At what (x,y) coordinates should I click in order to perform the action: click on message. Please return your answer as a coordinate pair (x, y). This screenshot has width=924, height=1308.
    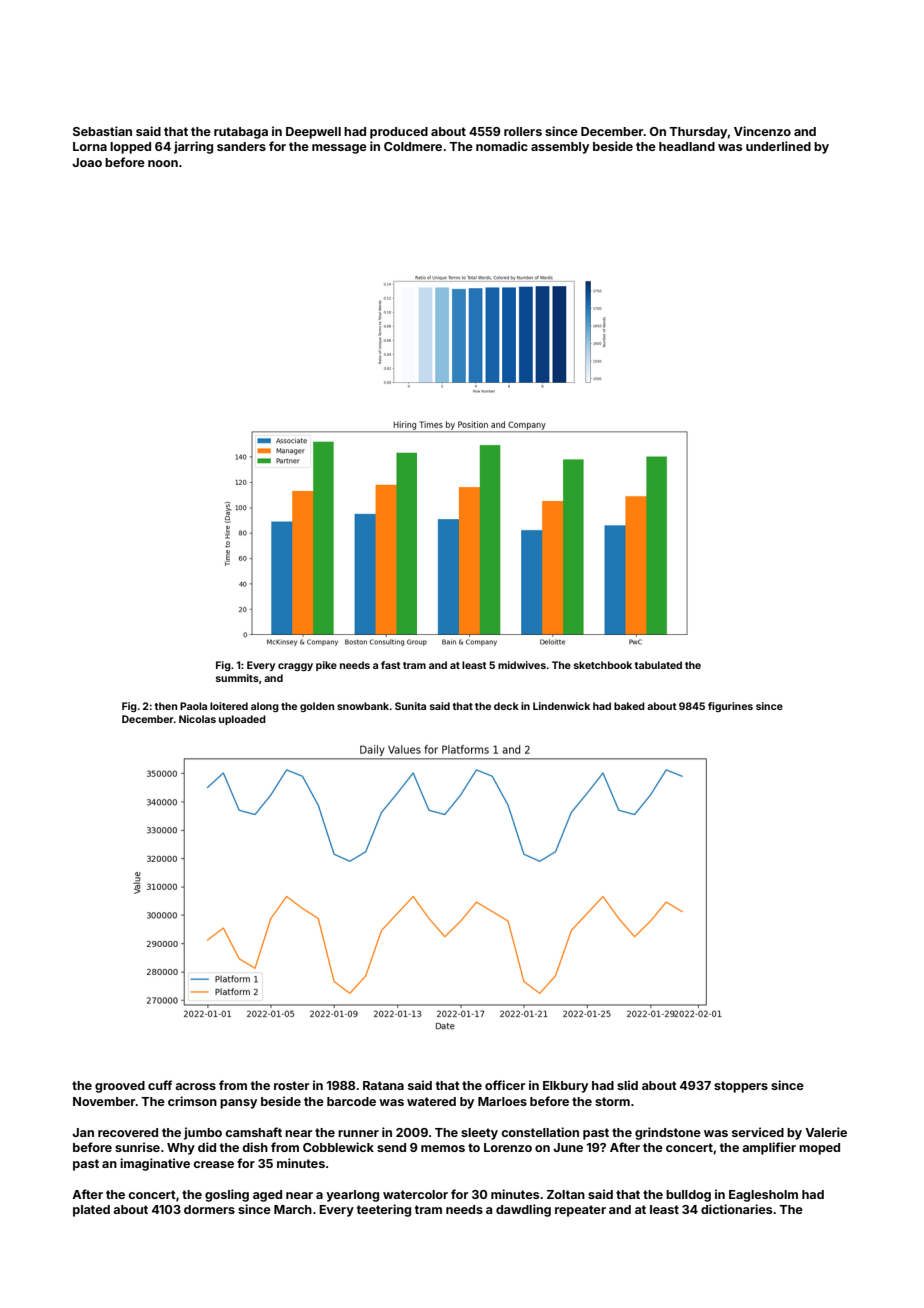
    Looking at the image, I should click on (339, 149).
